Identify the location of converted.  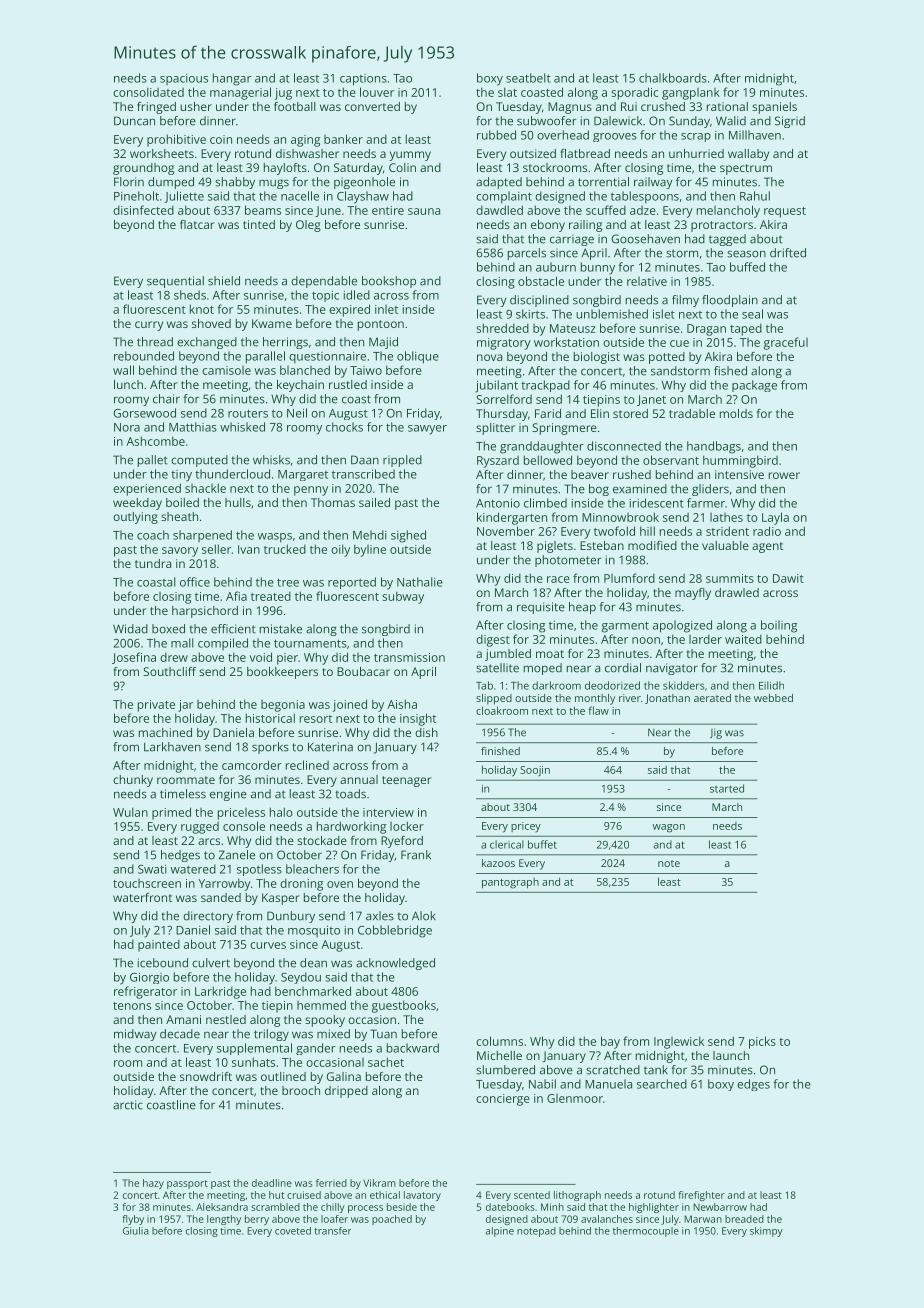
(372, 106).
